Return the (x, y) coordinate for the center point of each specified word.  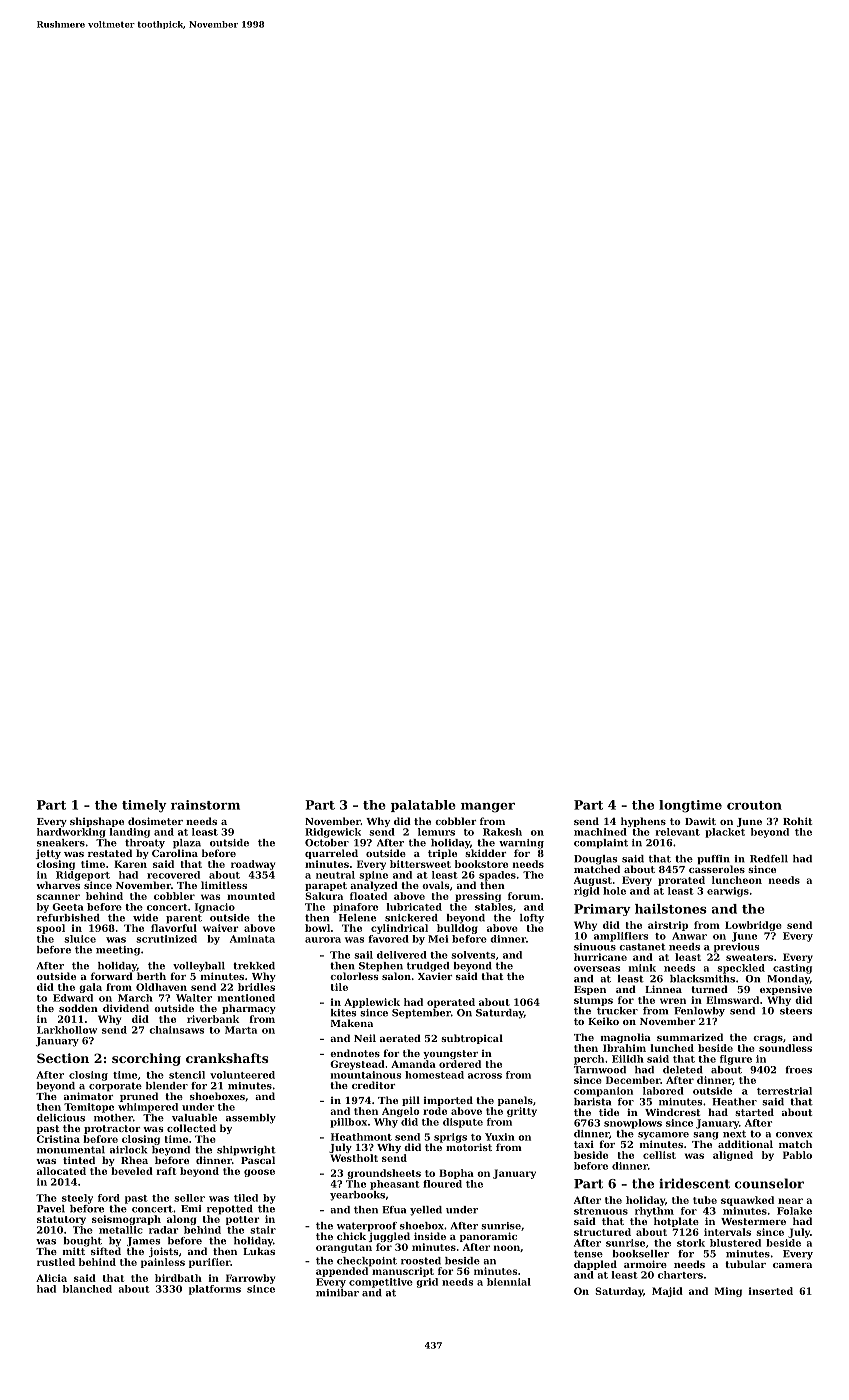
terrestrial (784, 1091)
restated (110, 853)
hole (614, 891)
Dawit (700, 821)
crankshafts (227, 1058)
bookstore (481, 864)
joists (164, 1252)
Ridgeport (83, 876)
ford (109, 1198)
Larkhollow (67, 1030)
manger (488, 808)
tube (705, 1200)
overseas (597, 969)
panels (515, 1101)
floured (442, 1184)
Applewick (372, 1003)
